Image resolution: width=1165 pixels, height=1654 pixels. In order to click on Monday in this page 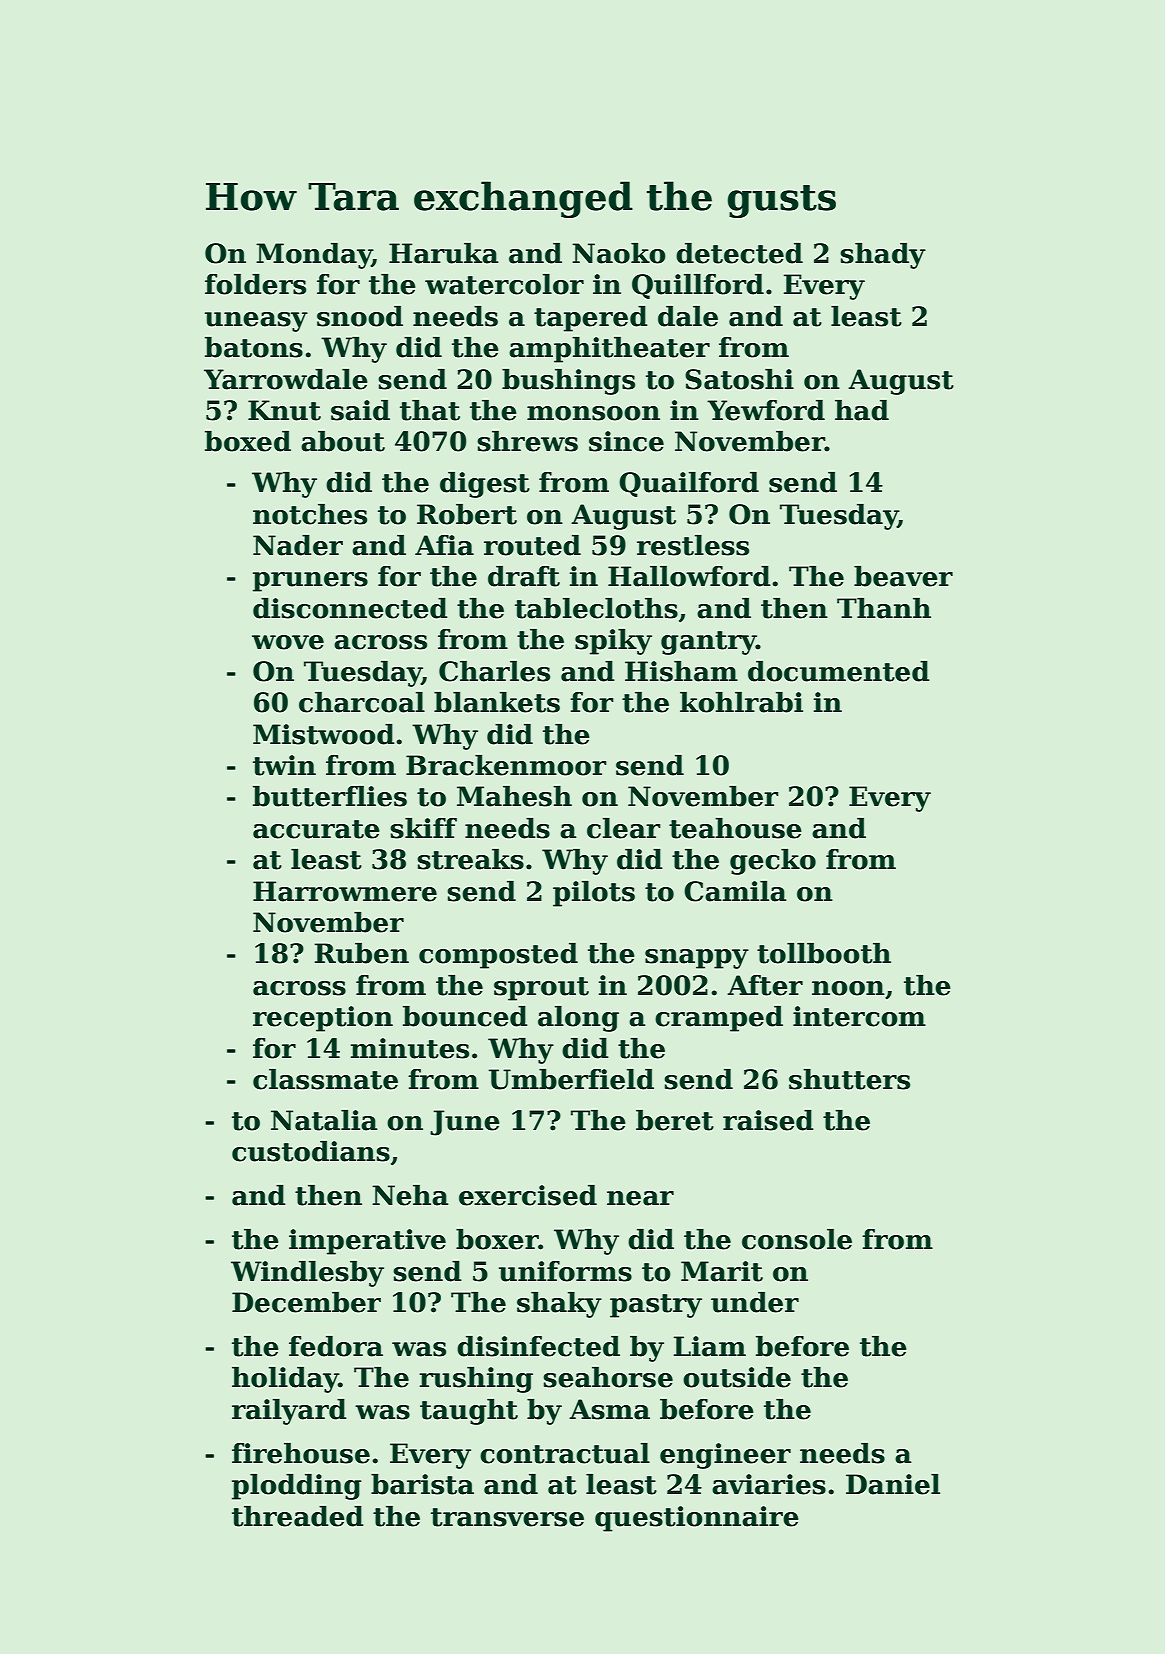, I will do `click(314, 256)`.
